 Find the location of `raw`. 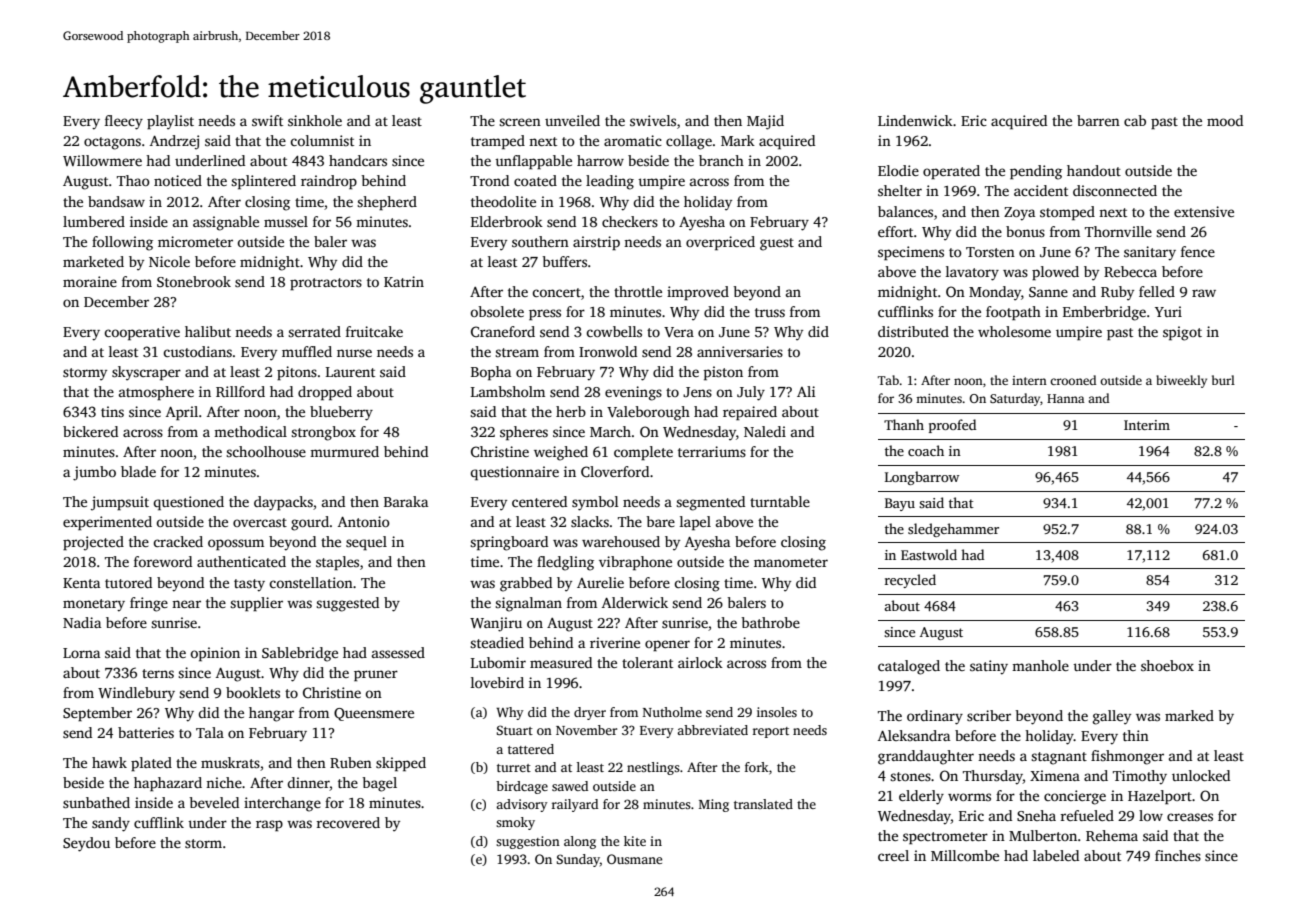

raw is located at coordinates (1204, 293).
